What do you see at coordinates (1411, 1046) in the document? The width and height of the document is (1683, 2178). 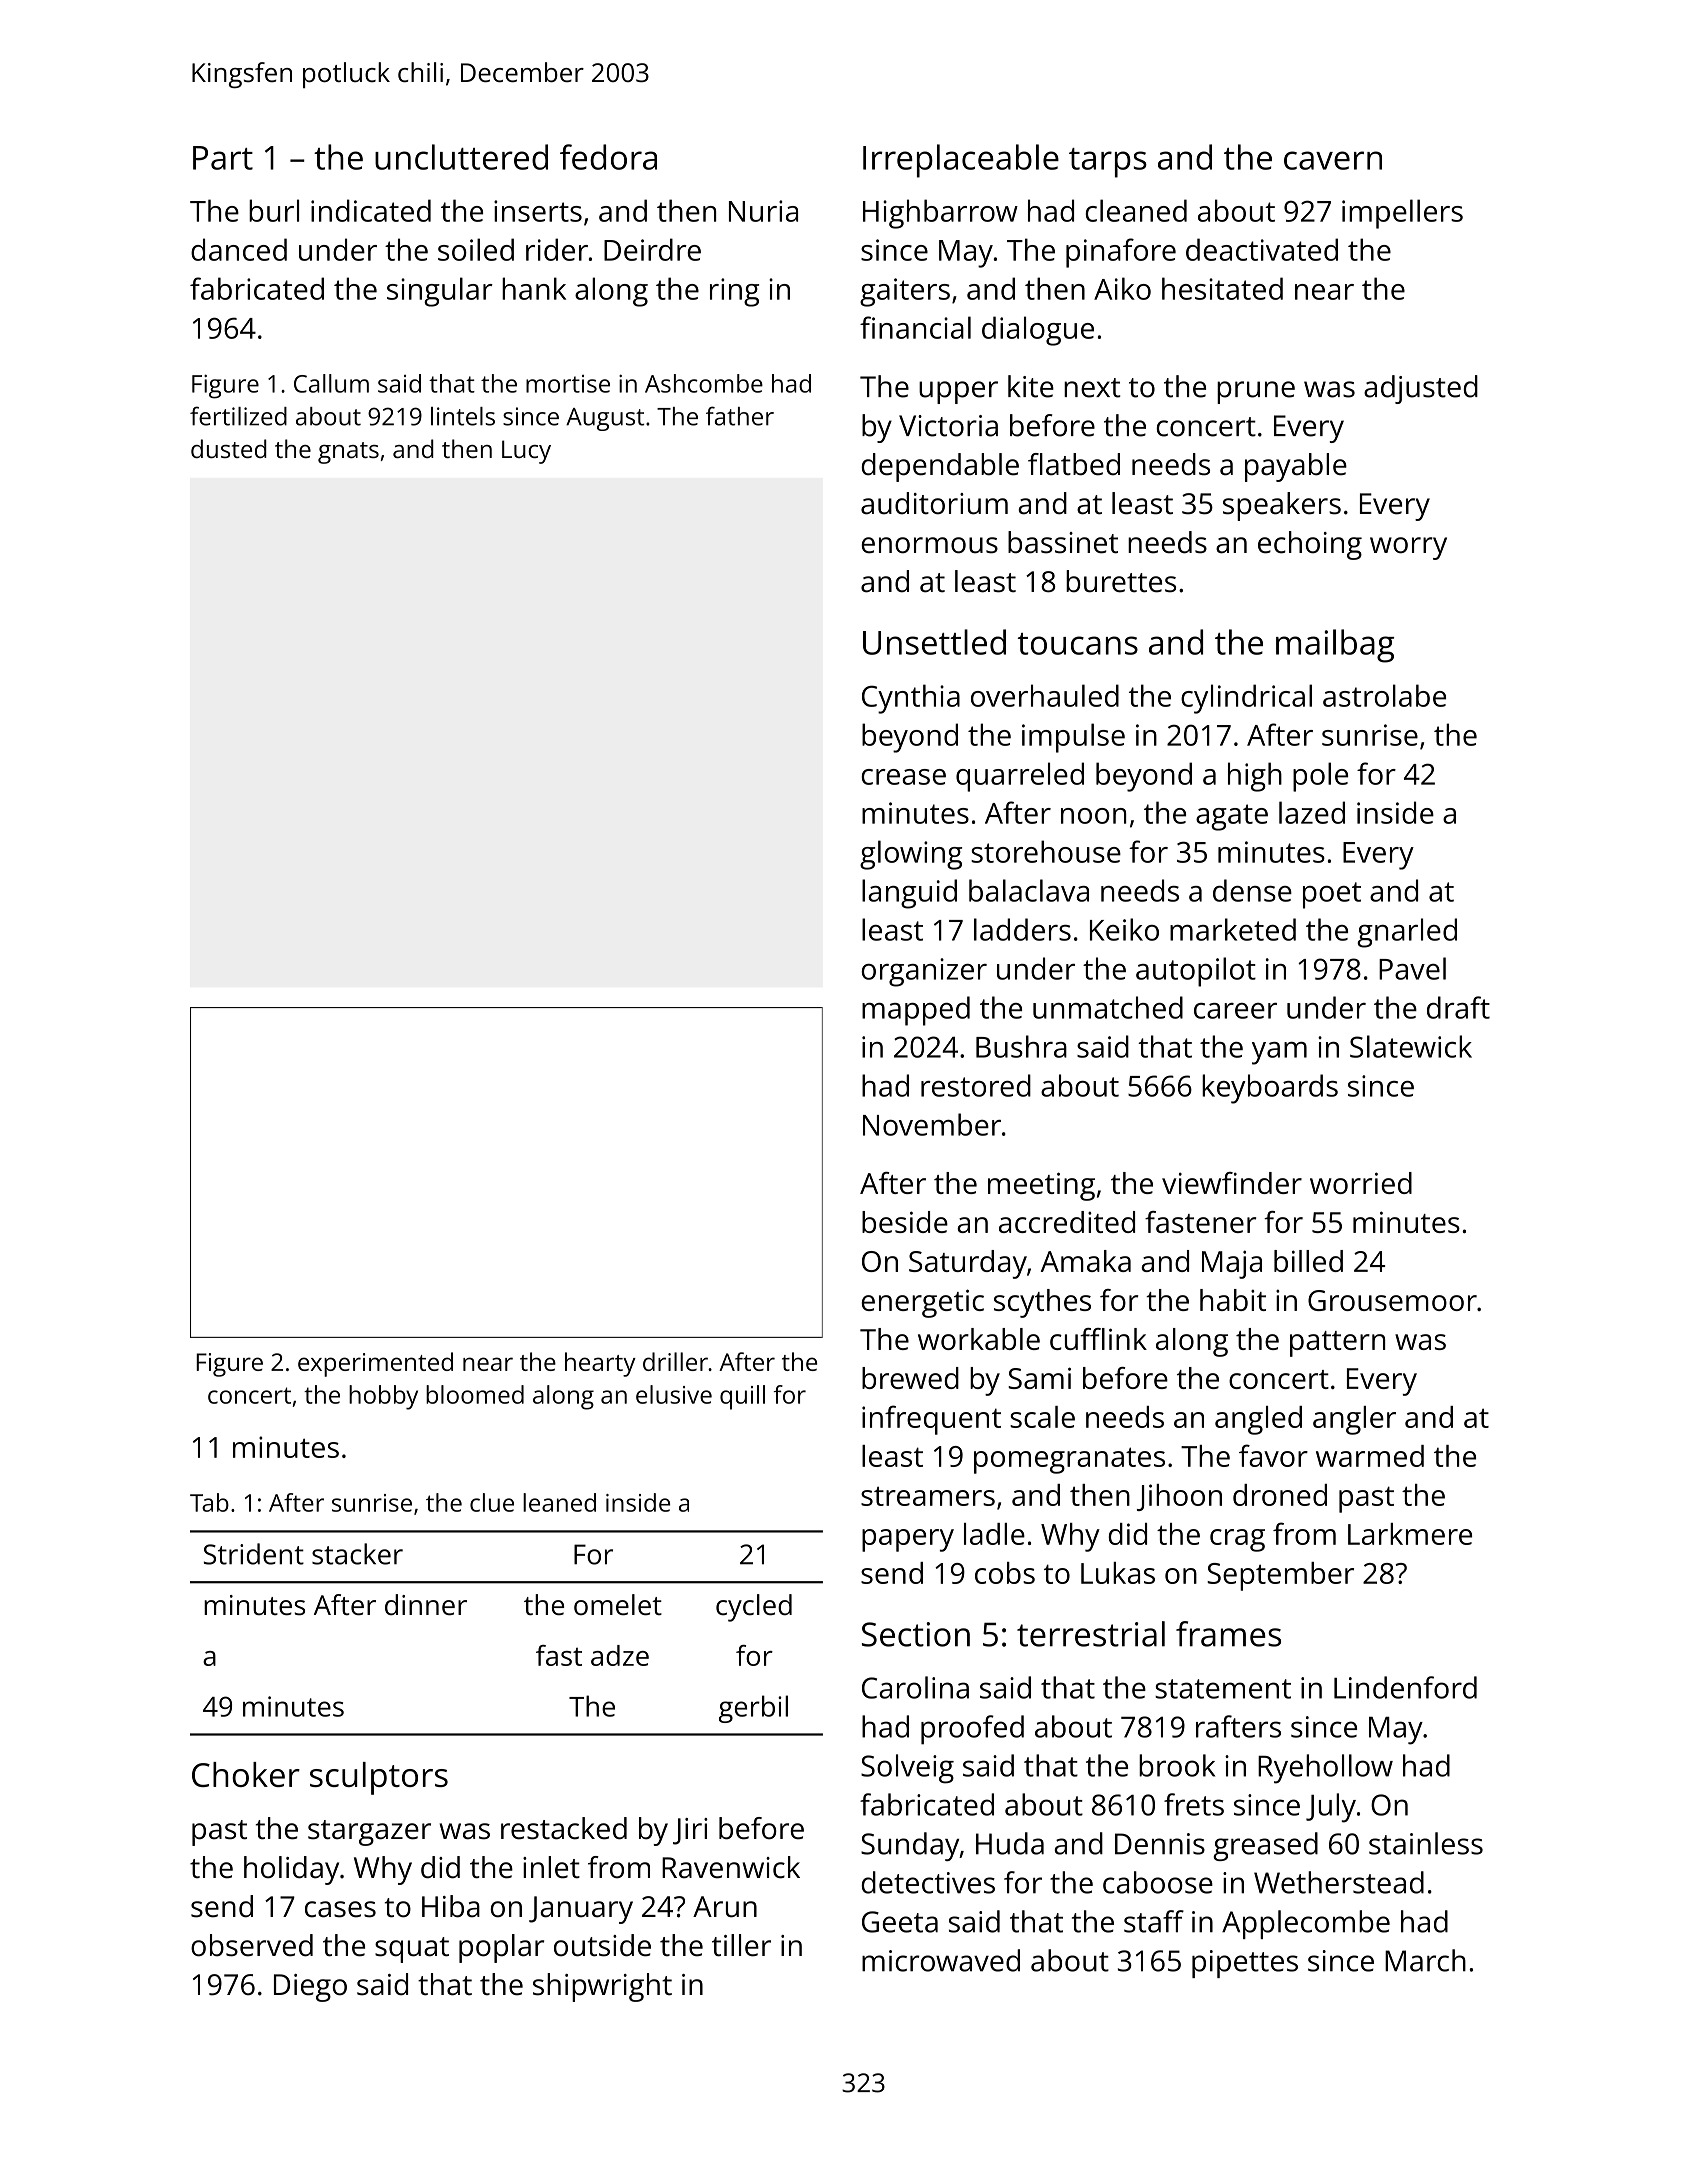 I see `Slatewick` at bounding box center [1411, 1046].
